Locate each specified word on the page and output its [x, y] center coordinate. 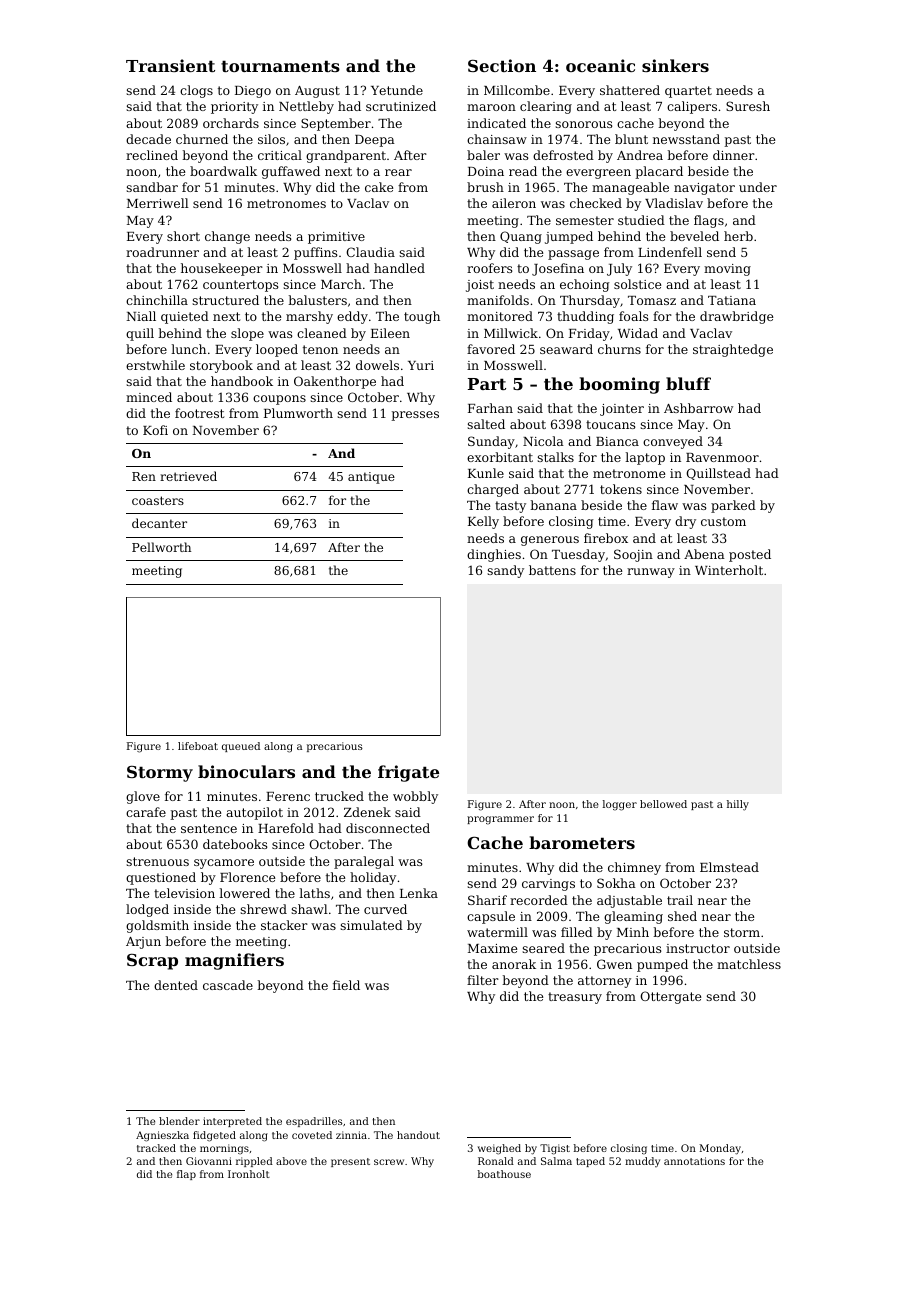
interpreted [232, 1122]
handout [418, 1135]
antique [371, 478]
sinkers [675, 65]
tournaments [280, 66]
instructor [698, 948]
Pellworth [161, 547]
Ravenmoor [722, 457]
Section [502, 65]
